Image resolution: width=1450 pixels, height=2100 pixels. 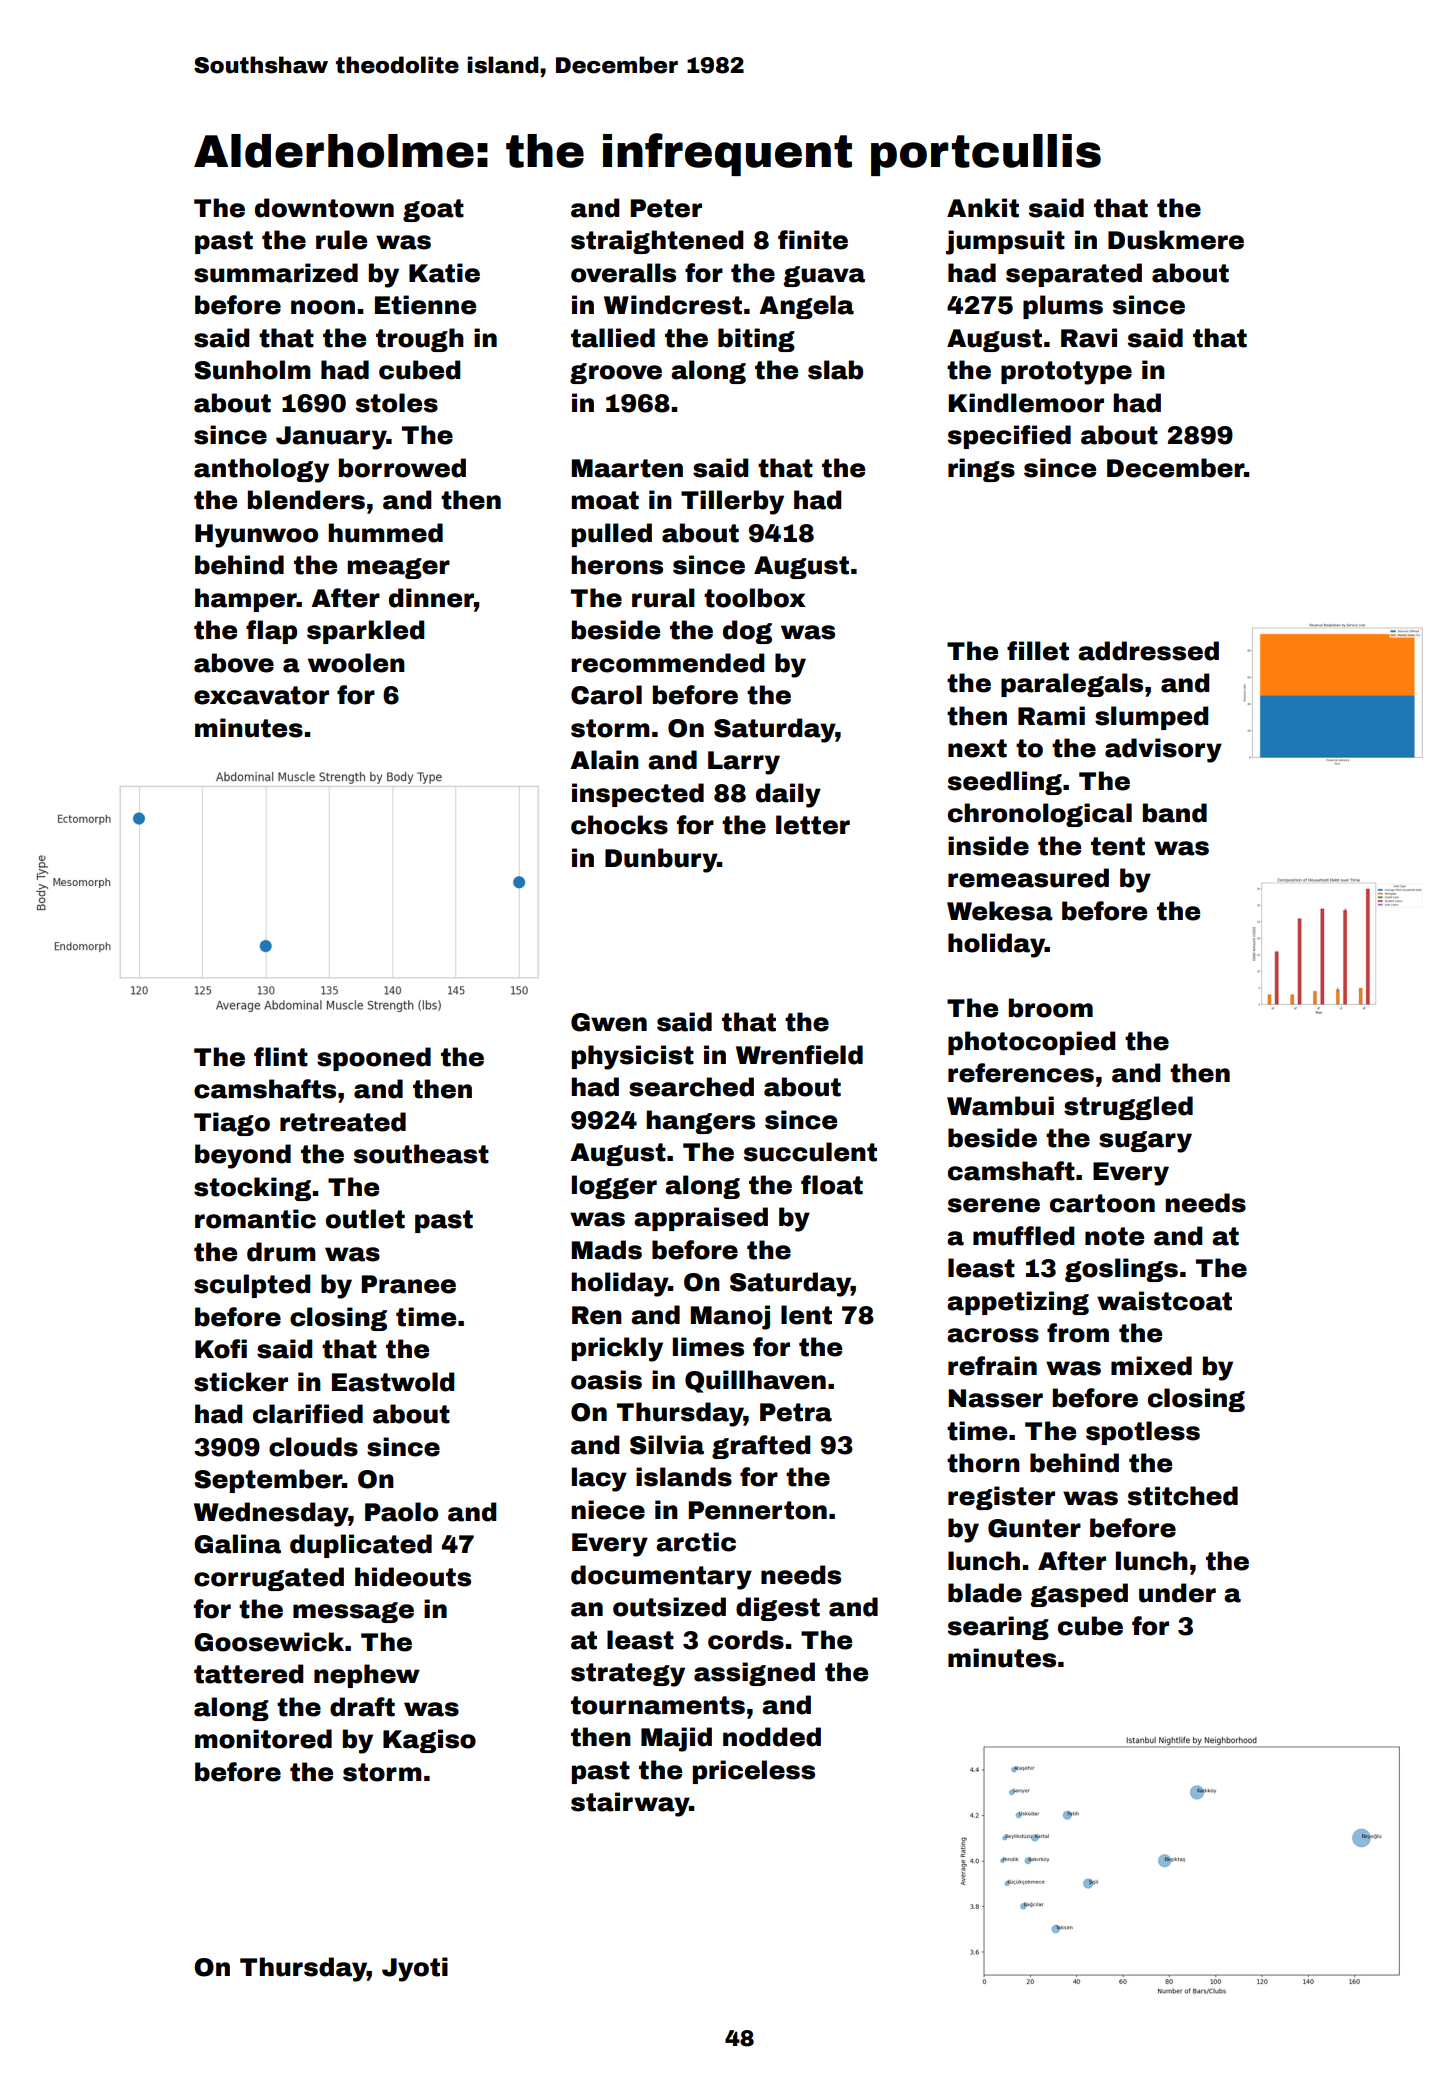 I want to click on anthology, so click(x=261, y=470).
